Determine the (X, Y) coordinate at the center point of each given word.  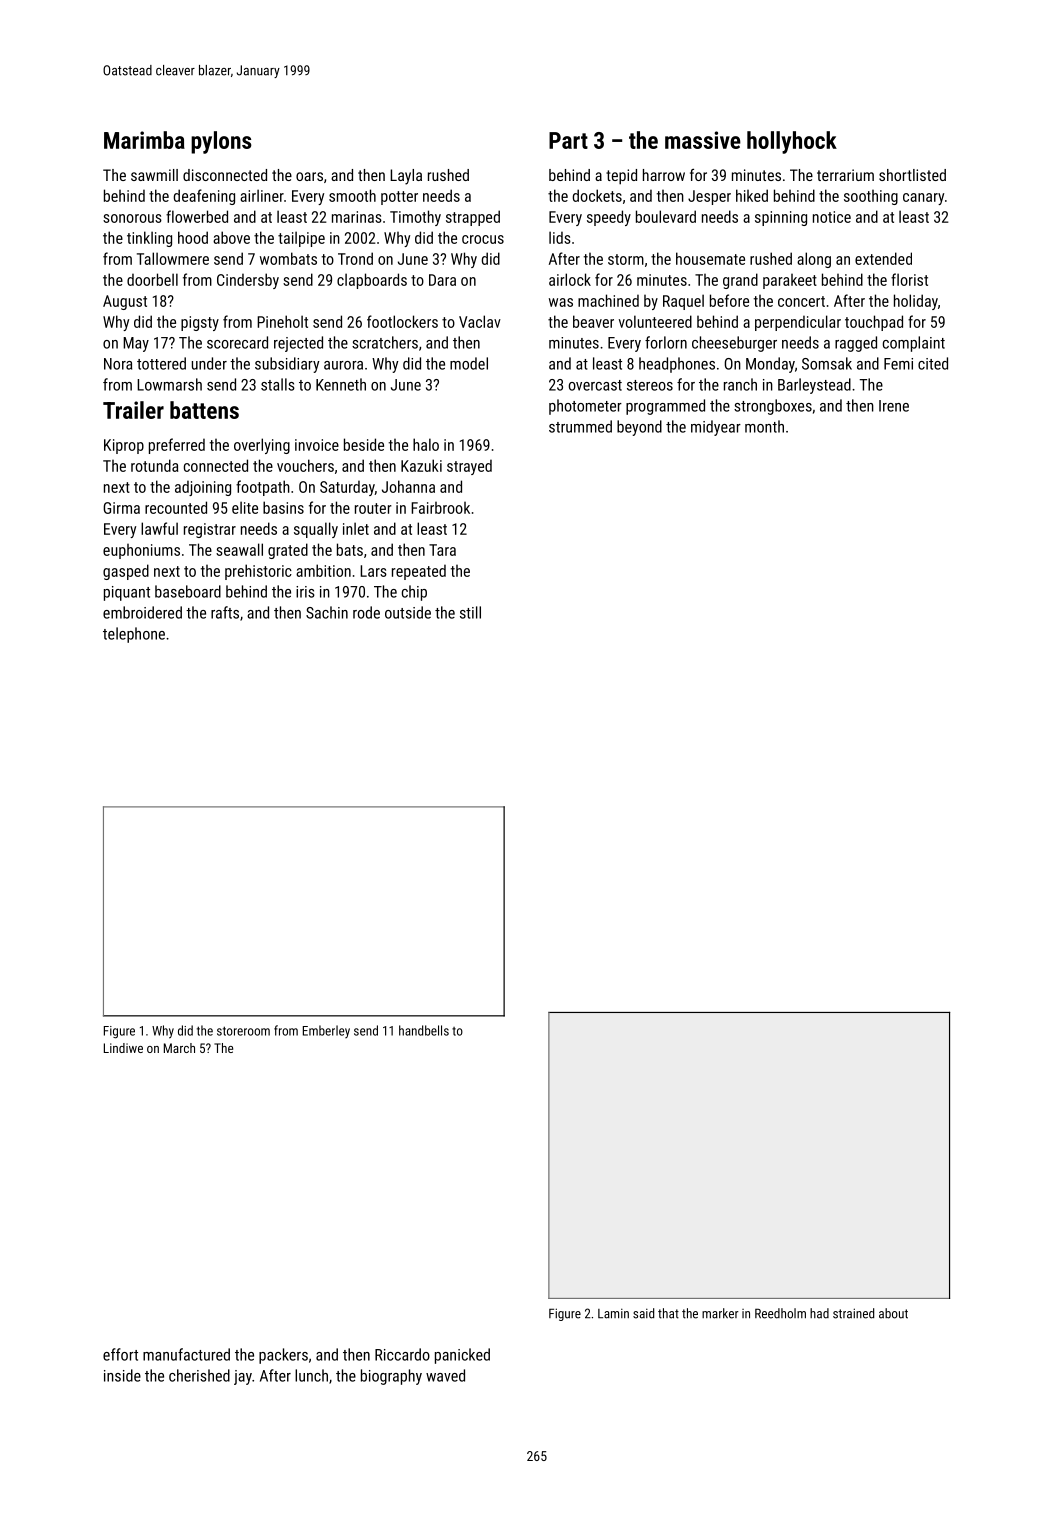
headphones (677, 365)
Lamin (613, 1313)
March (179, 1048)
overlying (262, 446)
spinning (781, 218)
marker (720, 1313)
